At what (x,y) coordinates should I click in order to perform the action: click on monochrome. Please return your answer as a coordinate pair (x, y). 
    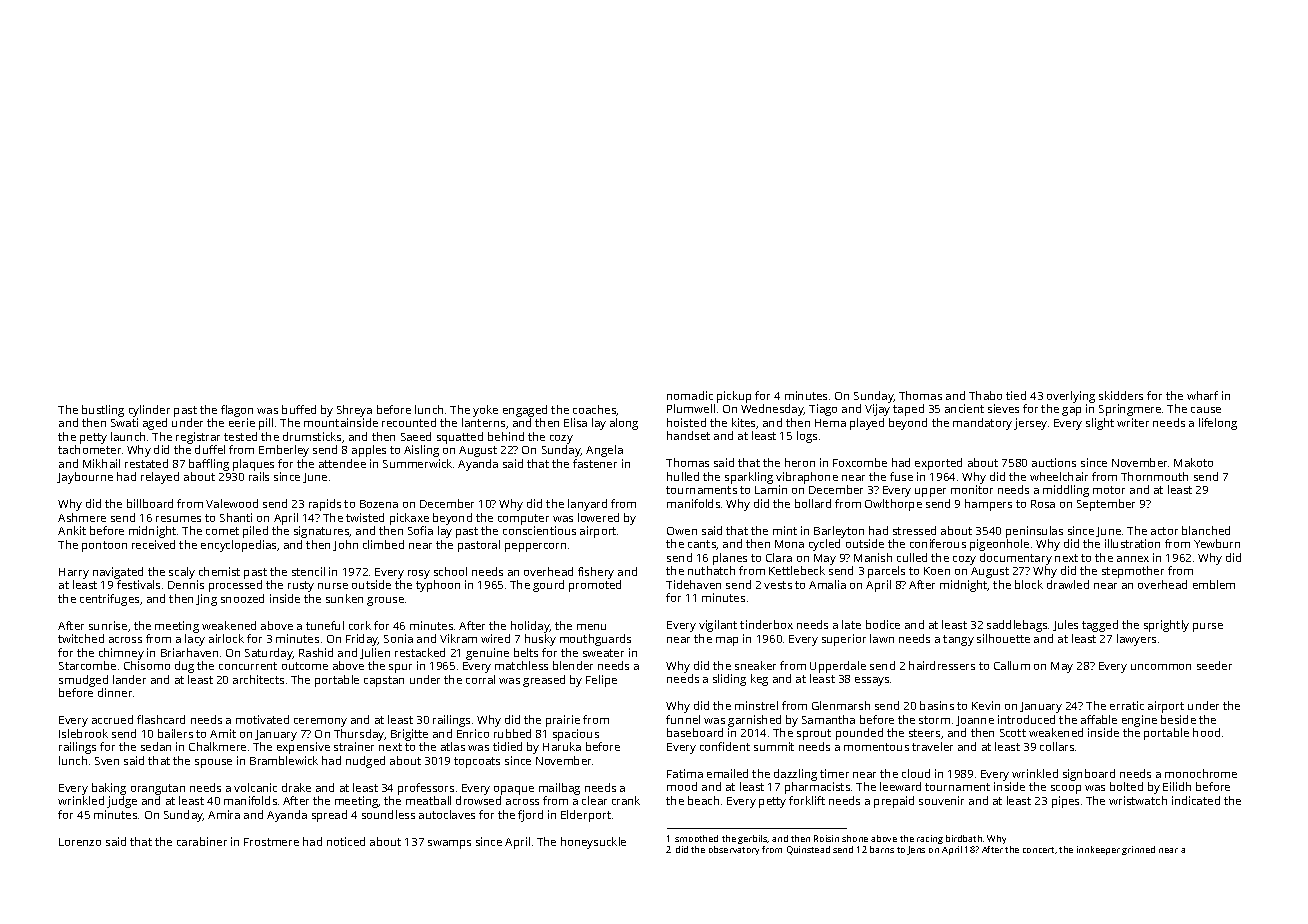
    Looking at the image, I should click on (1201, 773).
